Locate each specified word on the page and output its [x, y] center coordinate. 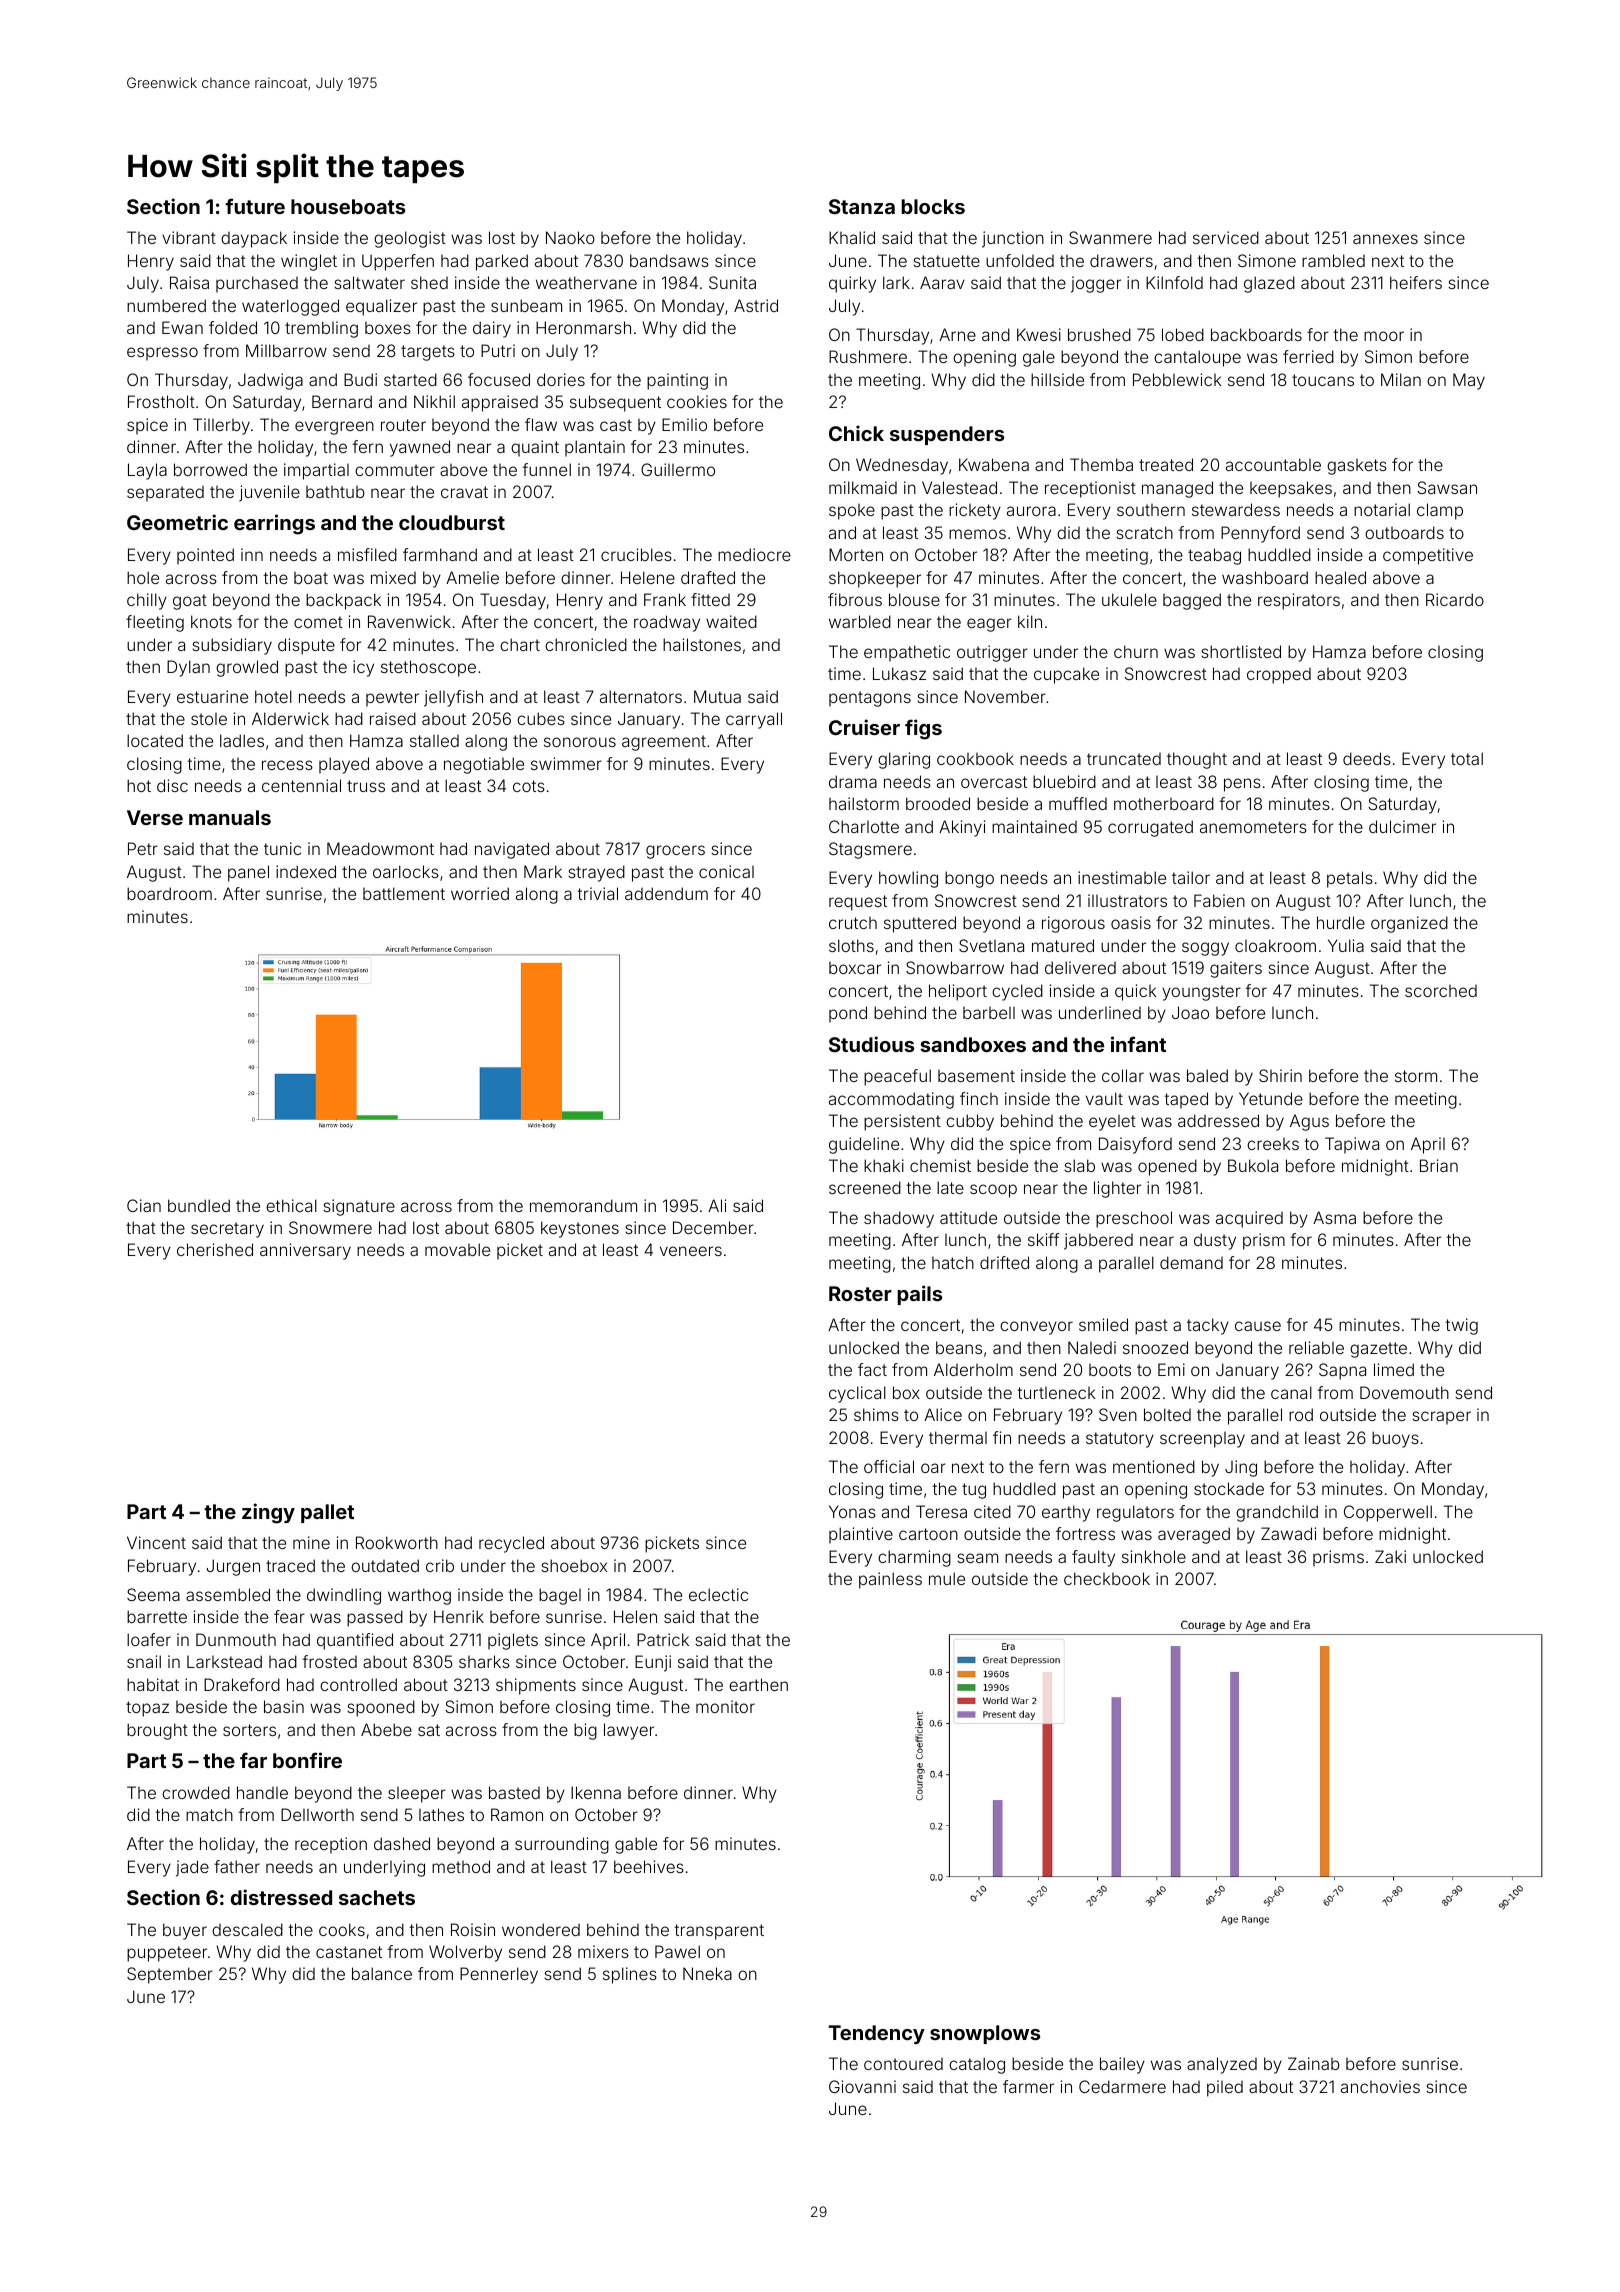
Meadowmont [380, 848]
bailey [1122, 2065]
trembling [321, 329]
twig [1461, 1326]
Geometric [177, 522]
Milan [1401, 379]
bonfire [307, 1760]
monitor [725, 1706]
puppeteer [167, 1954]
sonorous [580, 742]
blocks [933, 206]
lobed [1183, 334]
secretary [227, 1230]
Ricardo [1455, 599]
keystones [580, 1229]
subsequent [615, 403]
